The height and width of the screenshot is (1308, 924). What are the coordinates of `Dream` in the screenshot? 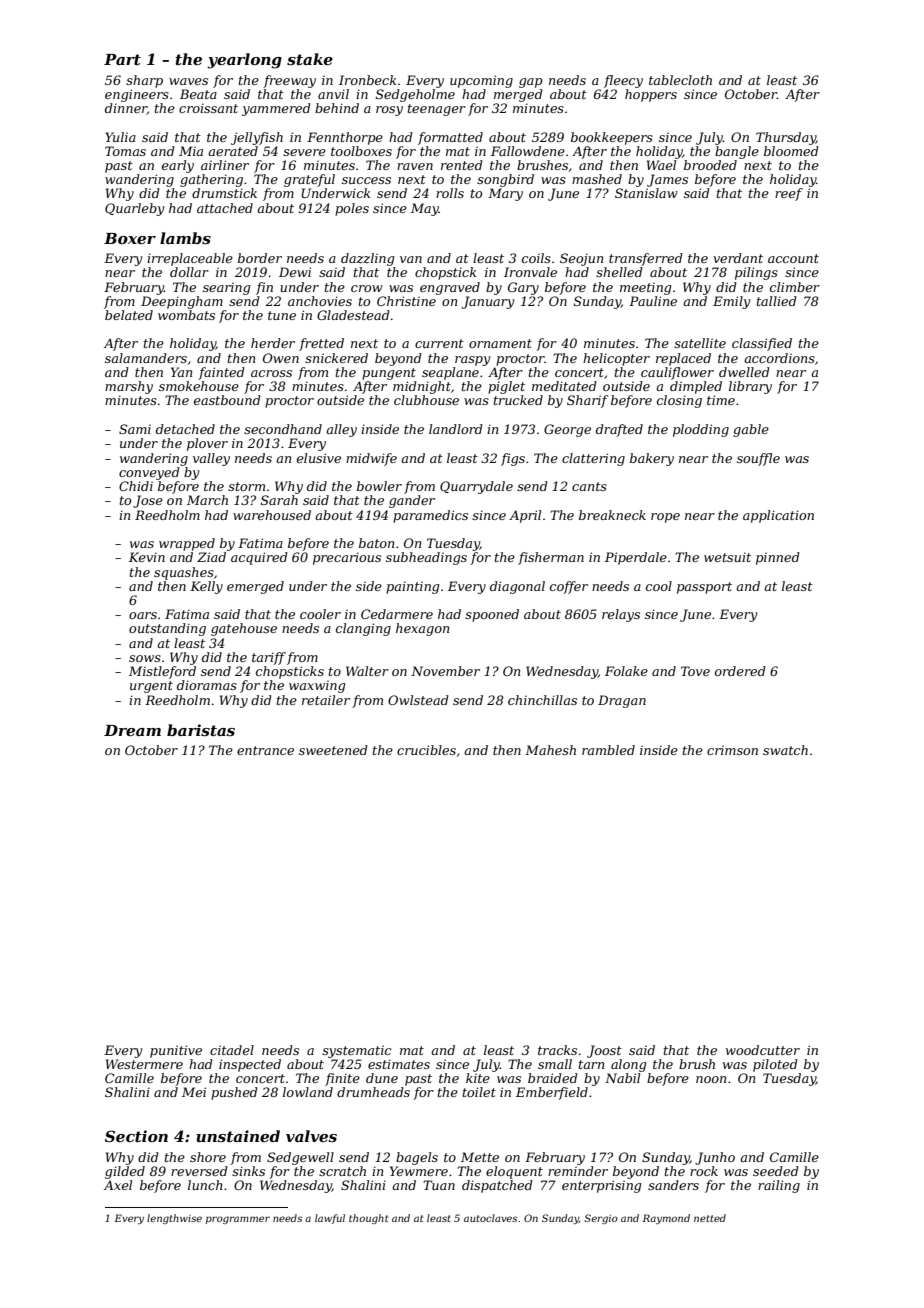 It's located at (132, 730).
